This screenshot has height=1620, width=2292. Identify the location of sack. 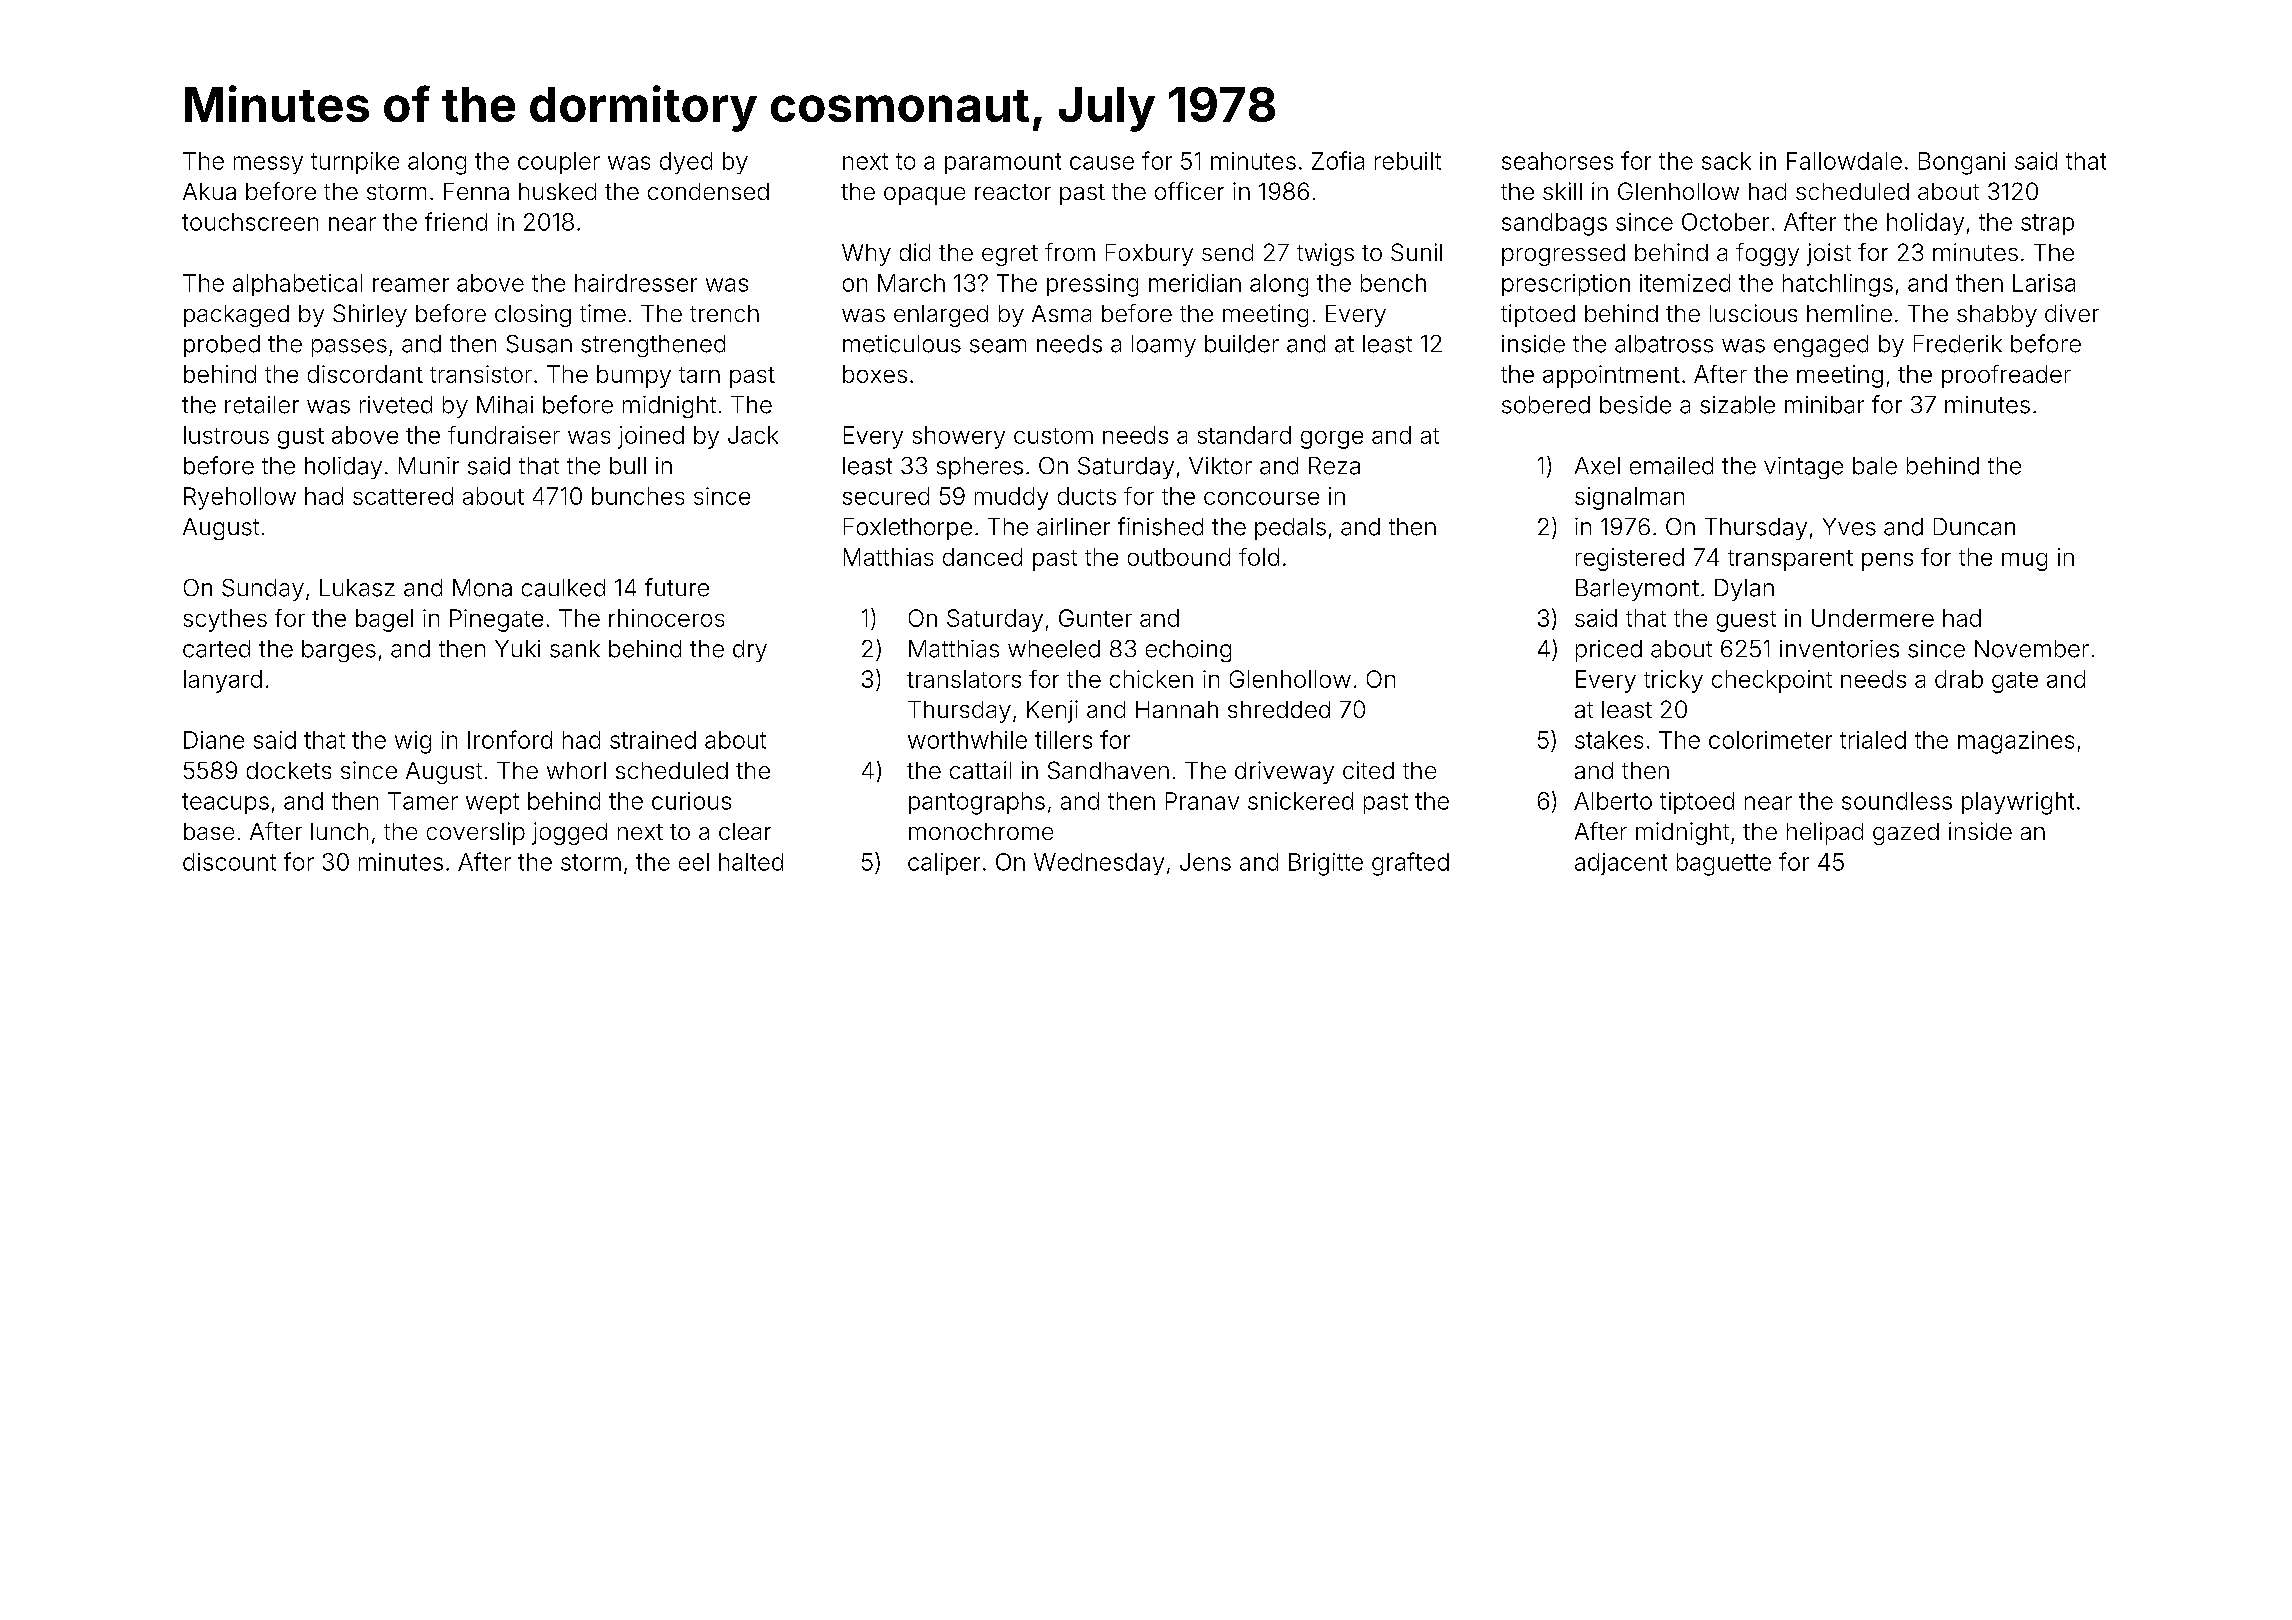
(1726, 161).
